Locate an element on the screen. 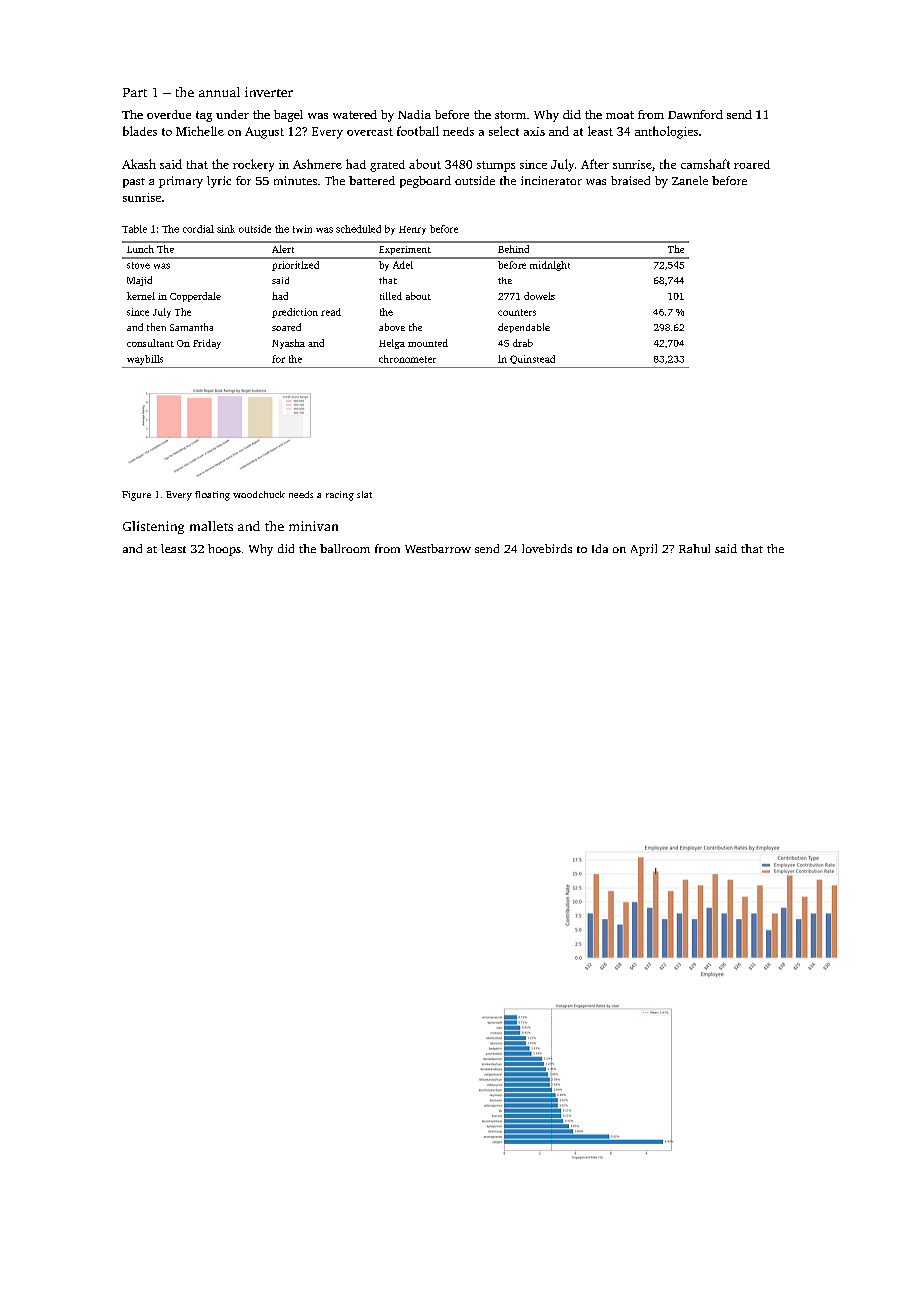 The width and height of the screenshot is (908, 1316). hoops is located at coordinates (224, 550).
